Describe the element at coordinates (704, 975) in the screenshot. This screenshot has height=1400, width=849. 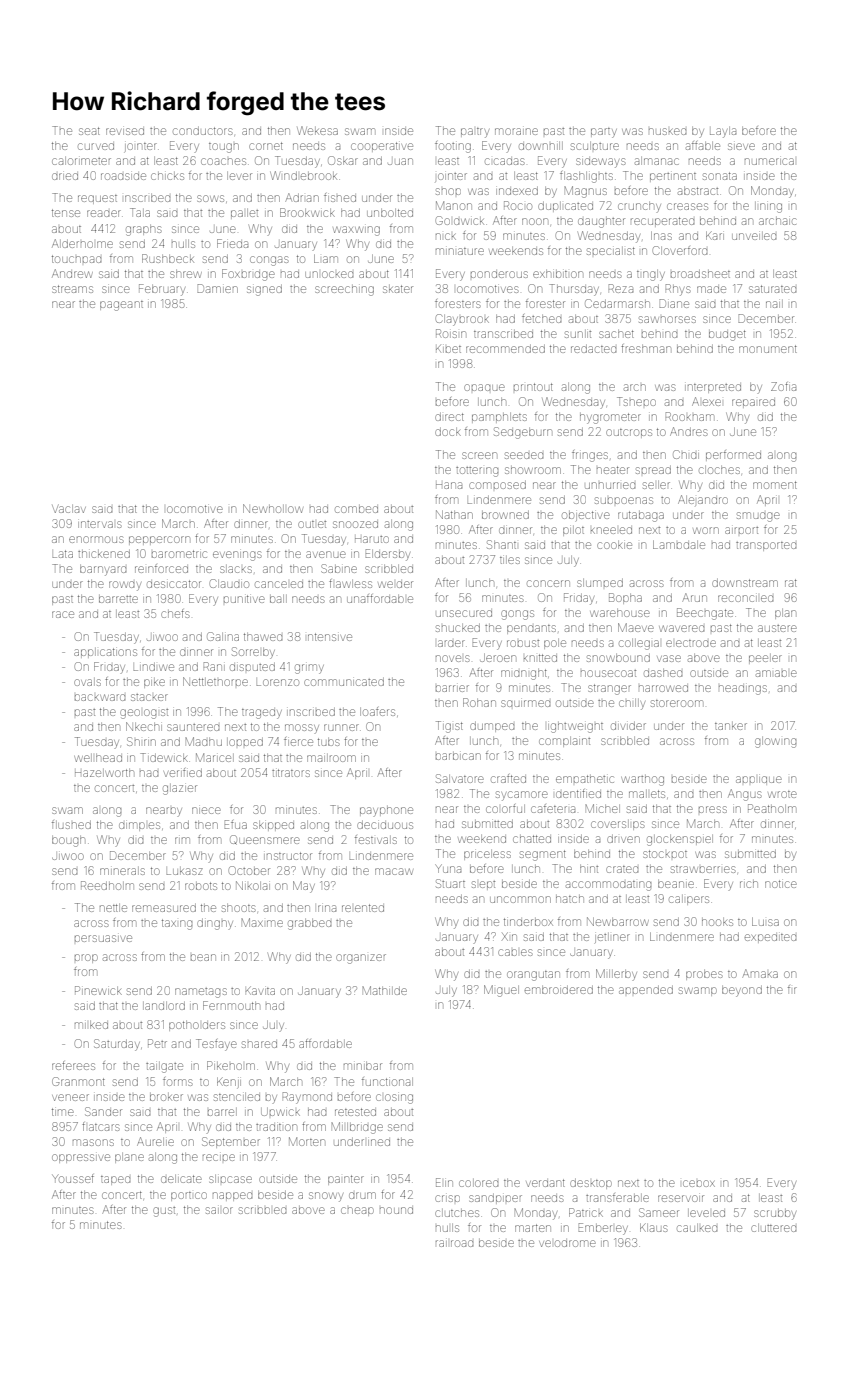
I see `probes` at that location.
